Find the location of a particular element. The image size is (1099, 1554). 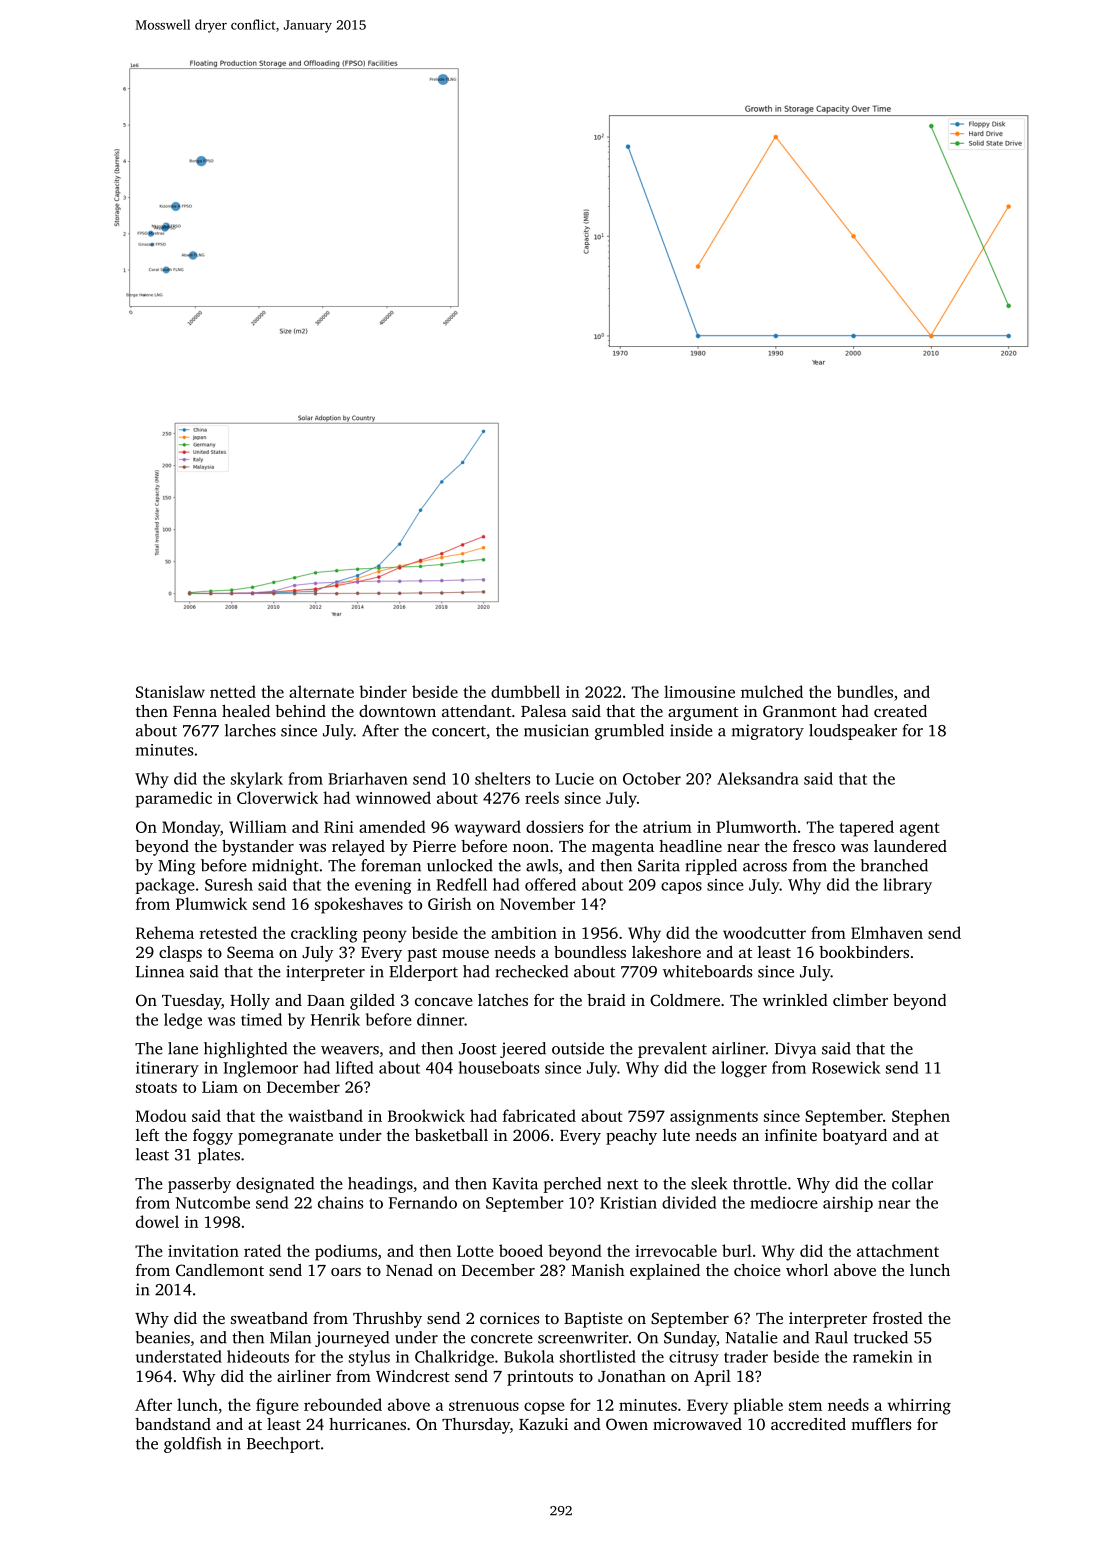

Raul is located at coordinates (831, 1337).
